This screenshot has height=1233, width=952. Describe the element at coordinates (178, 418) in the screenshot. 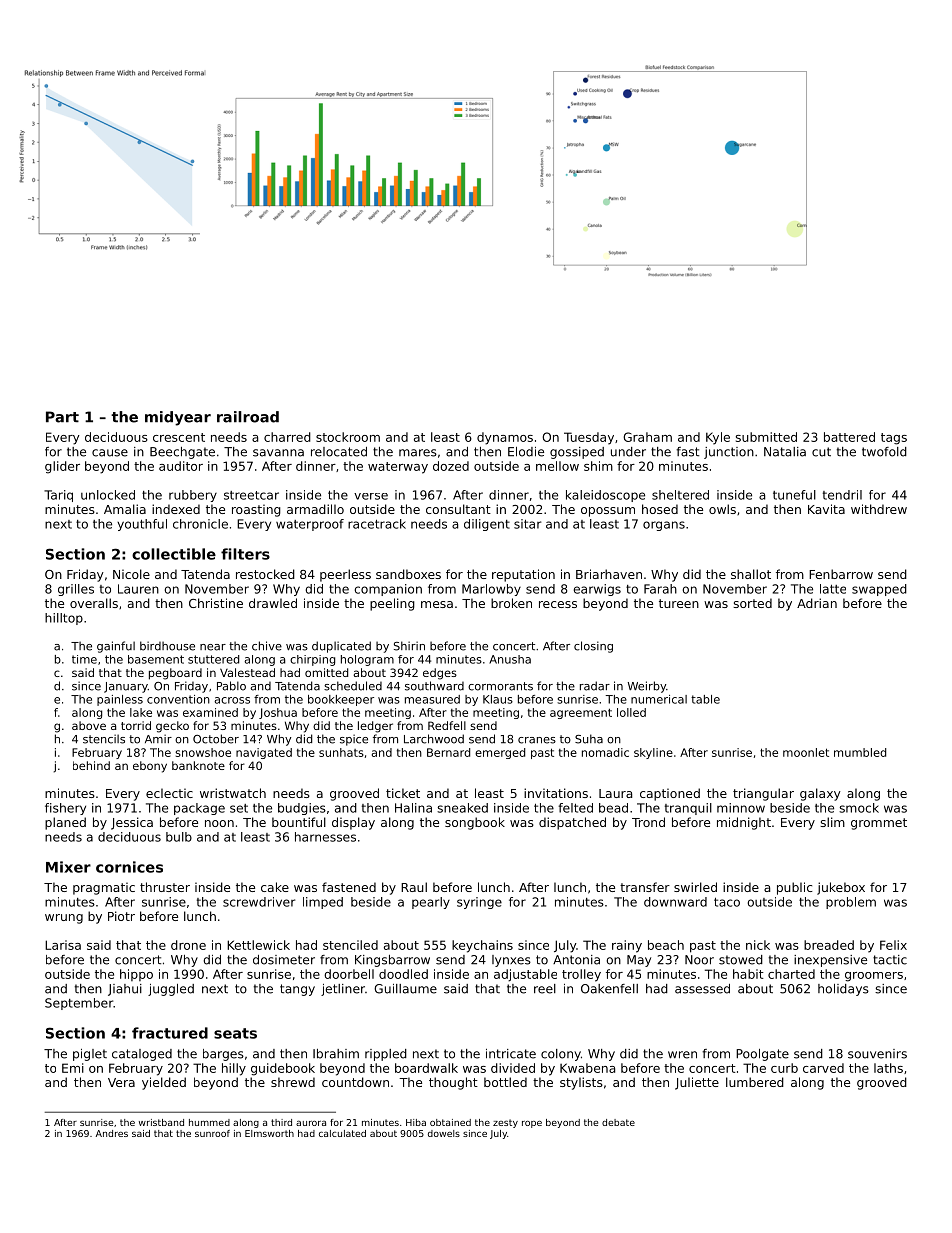

I see `midyear` at that location.
